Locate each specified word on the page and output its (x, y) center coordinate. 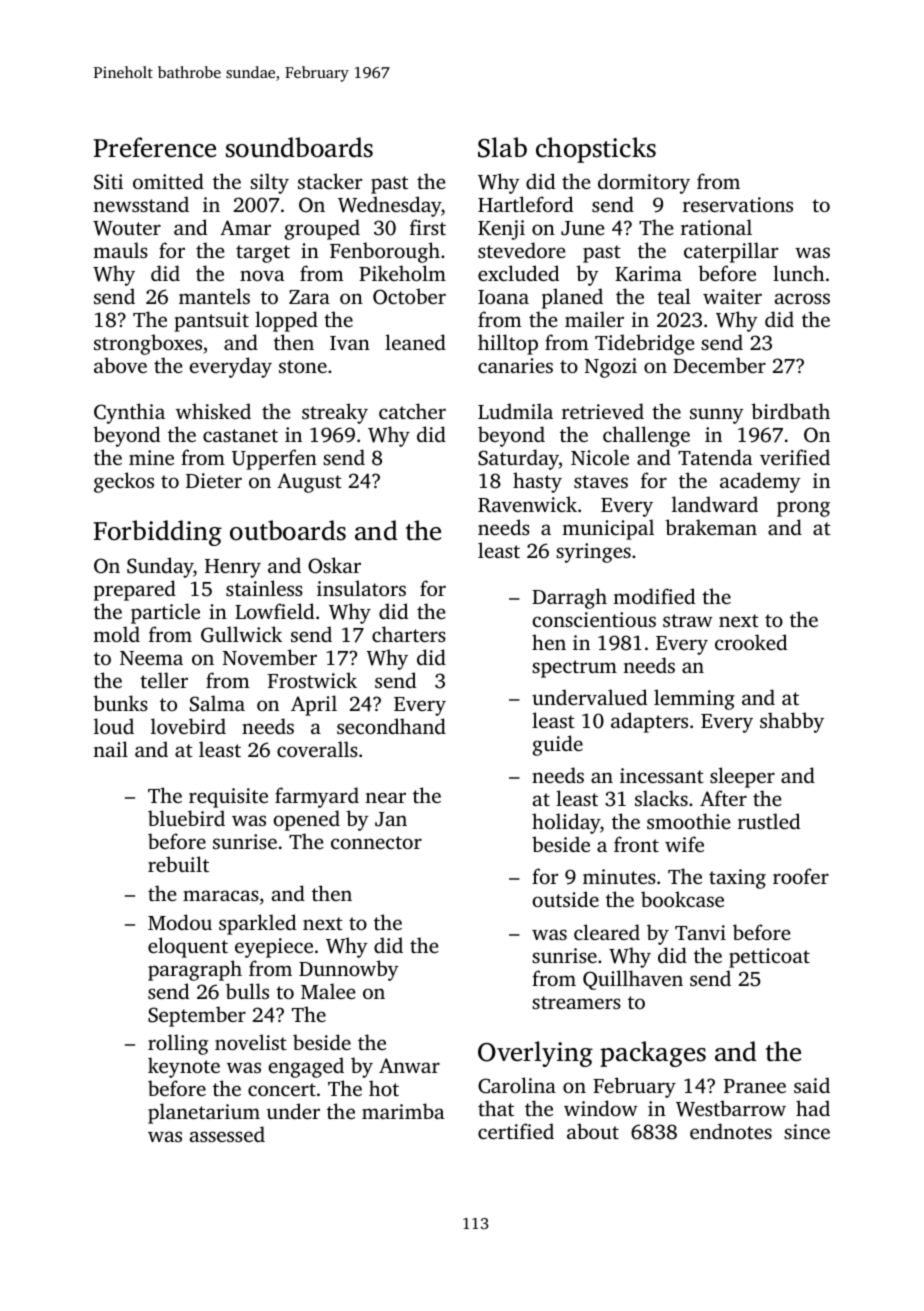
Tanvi (700, 932)
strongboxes (148, 344)
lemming (694, 699)
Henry (233, 568)
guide (558, 745)
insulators (361, 588)
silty (269, 183)
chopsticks (596, 150)
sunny (717, 416)
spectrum (574, 669)
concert (282, 1089)
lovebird (188, 726)
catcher (412, 411)
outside (566, 899)
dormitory (644, 183)
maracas (221, 895)
